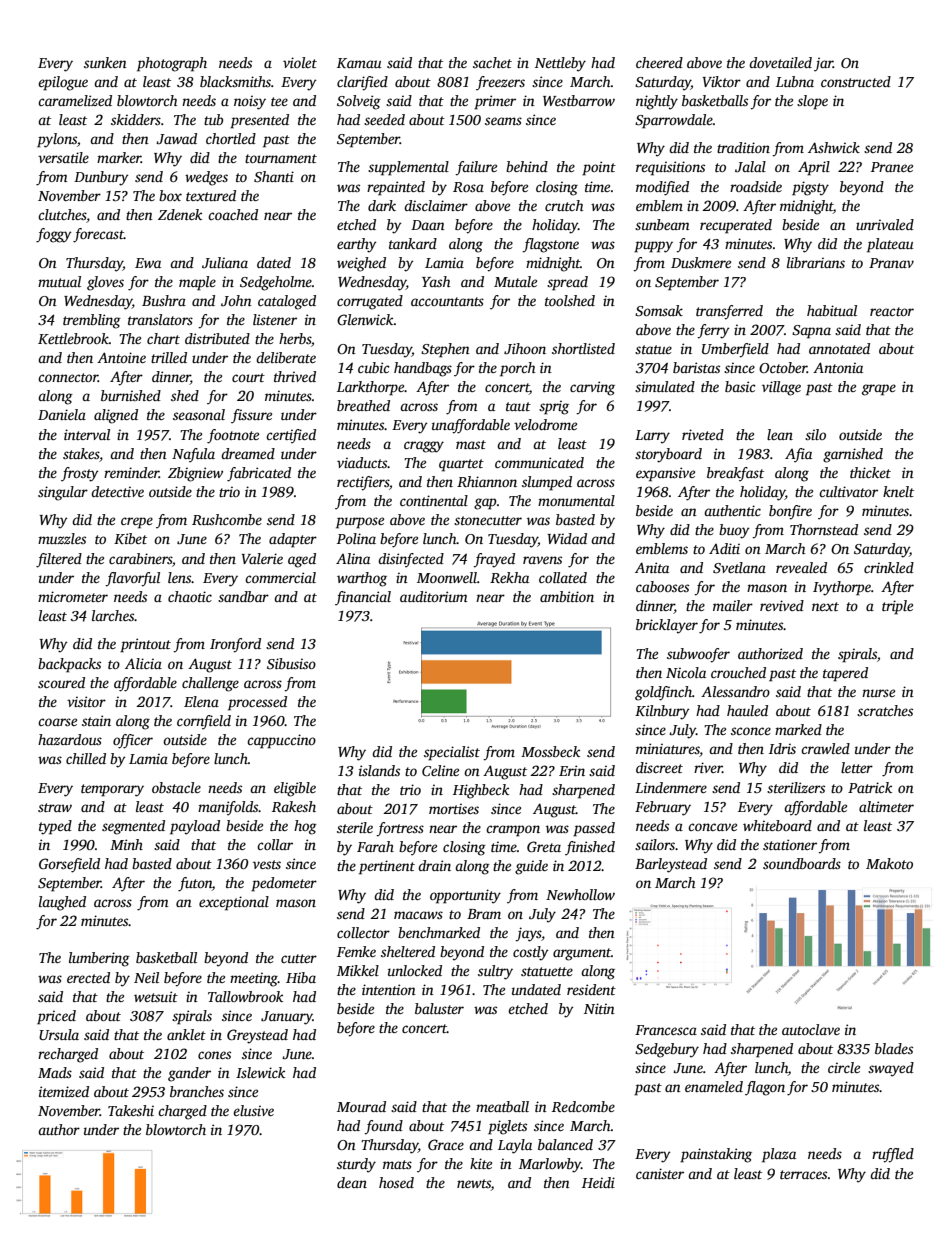  I want to click on Nafula, so click(193, 455).
